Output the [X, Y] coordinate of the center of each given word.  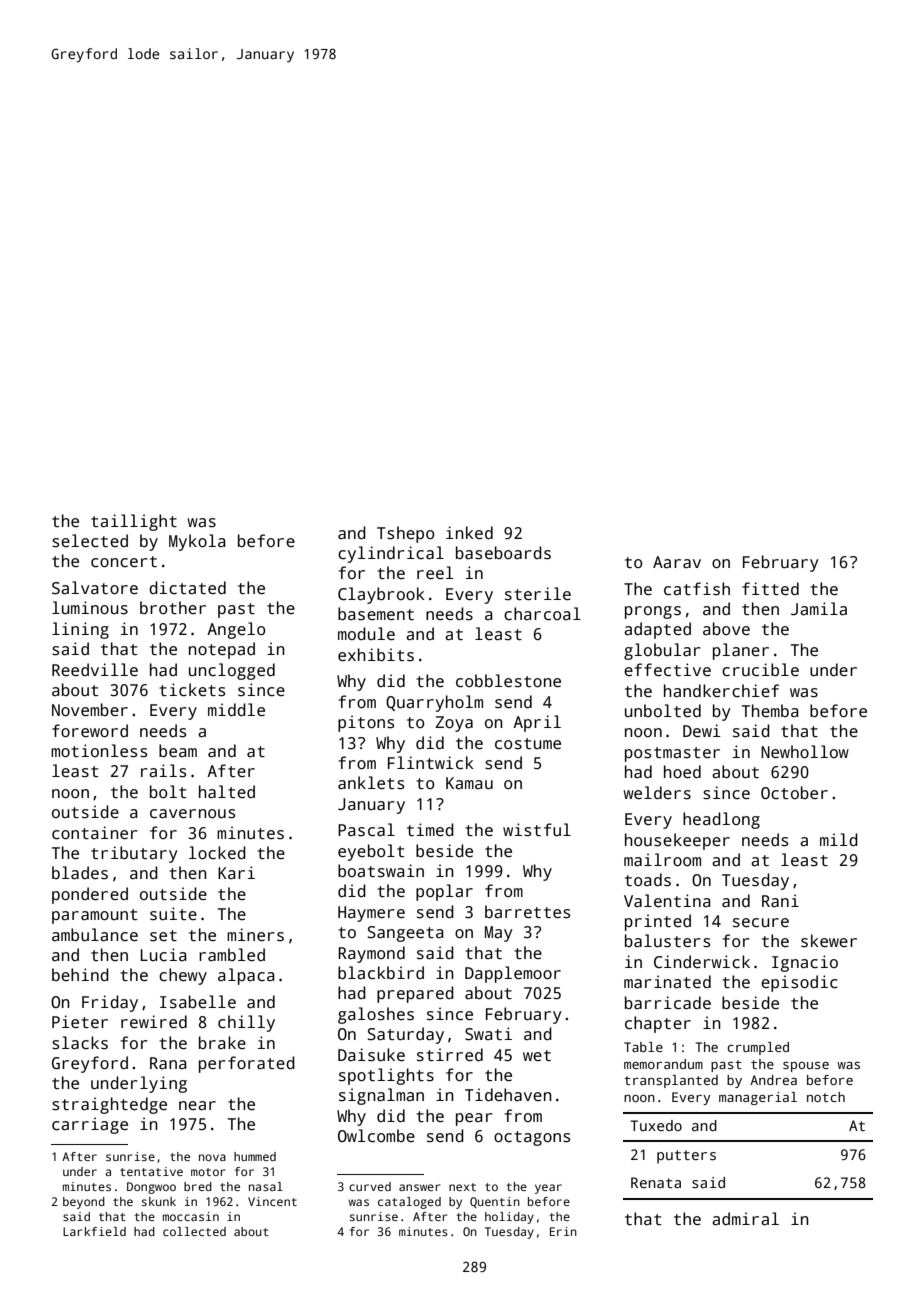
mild [839, 839]
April [537, 723]
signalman [381, 1096]
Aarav [677, 562]
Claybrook [381, 595]
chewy [183, 976]
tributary [134, 854]
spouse [806, 1067]
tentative [151, 1171]
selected [90, 541]
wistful [537, 830]
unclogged [232, 671]
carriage [90, 1125]
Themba [770, 710]
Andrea [773, 1080]
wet [537, 1055]
